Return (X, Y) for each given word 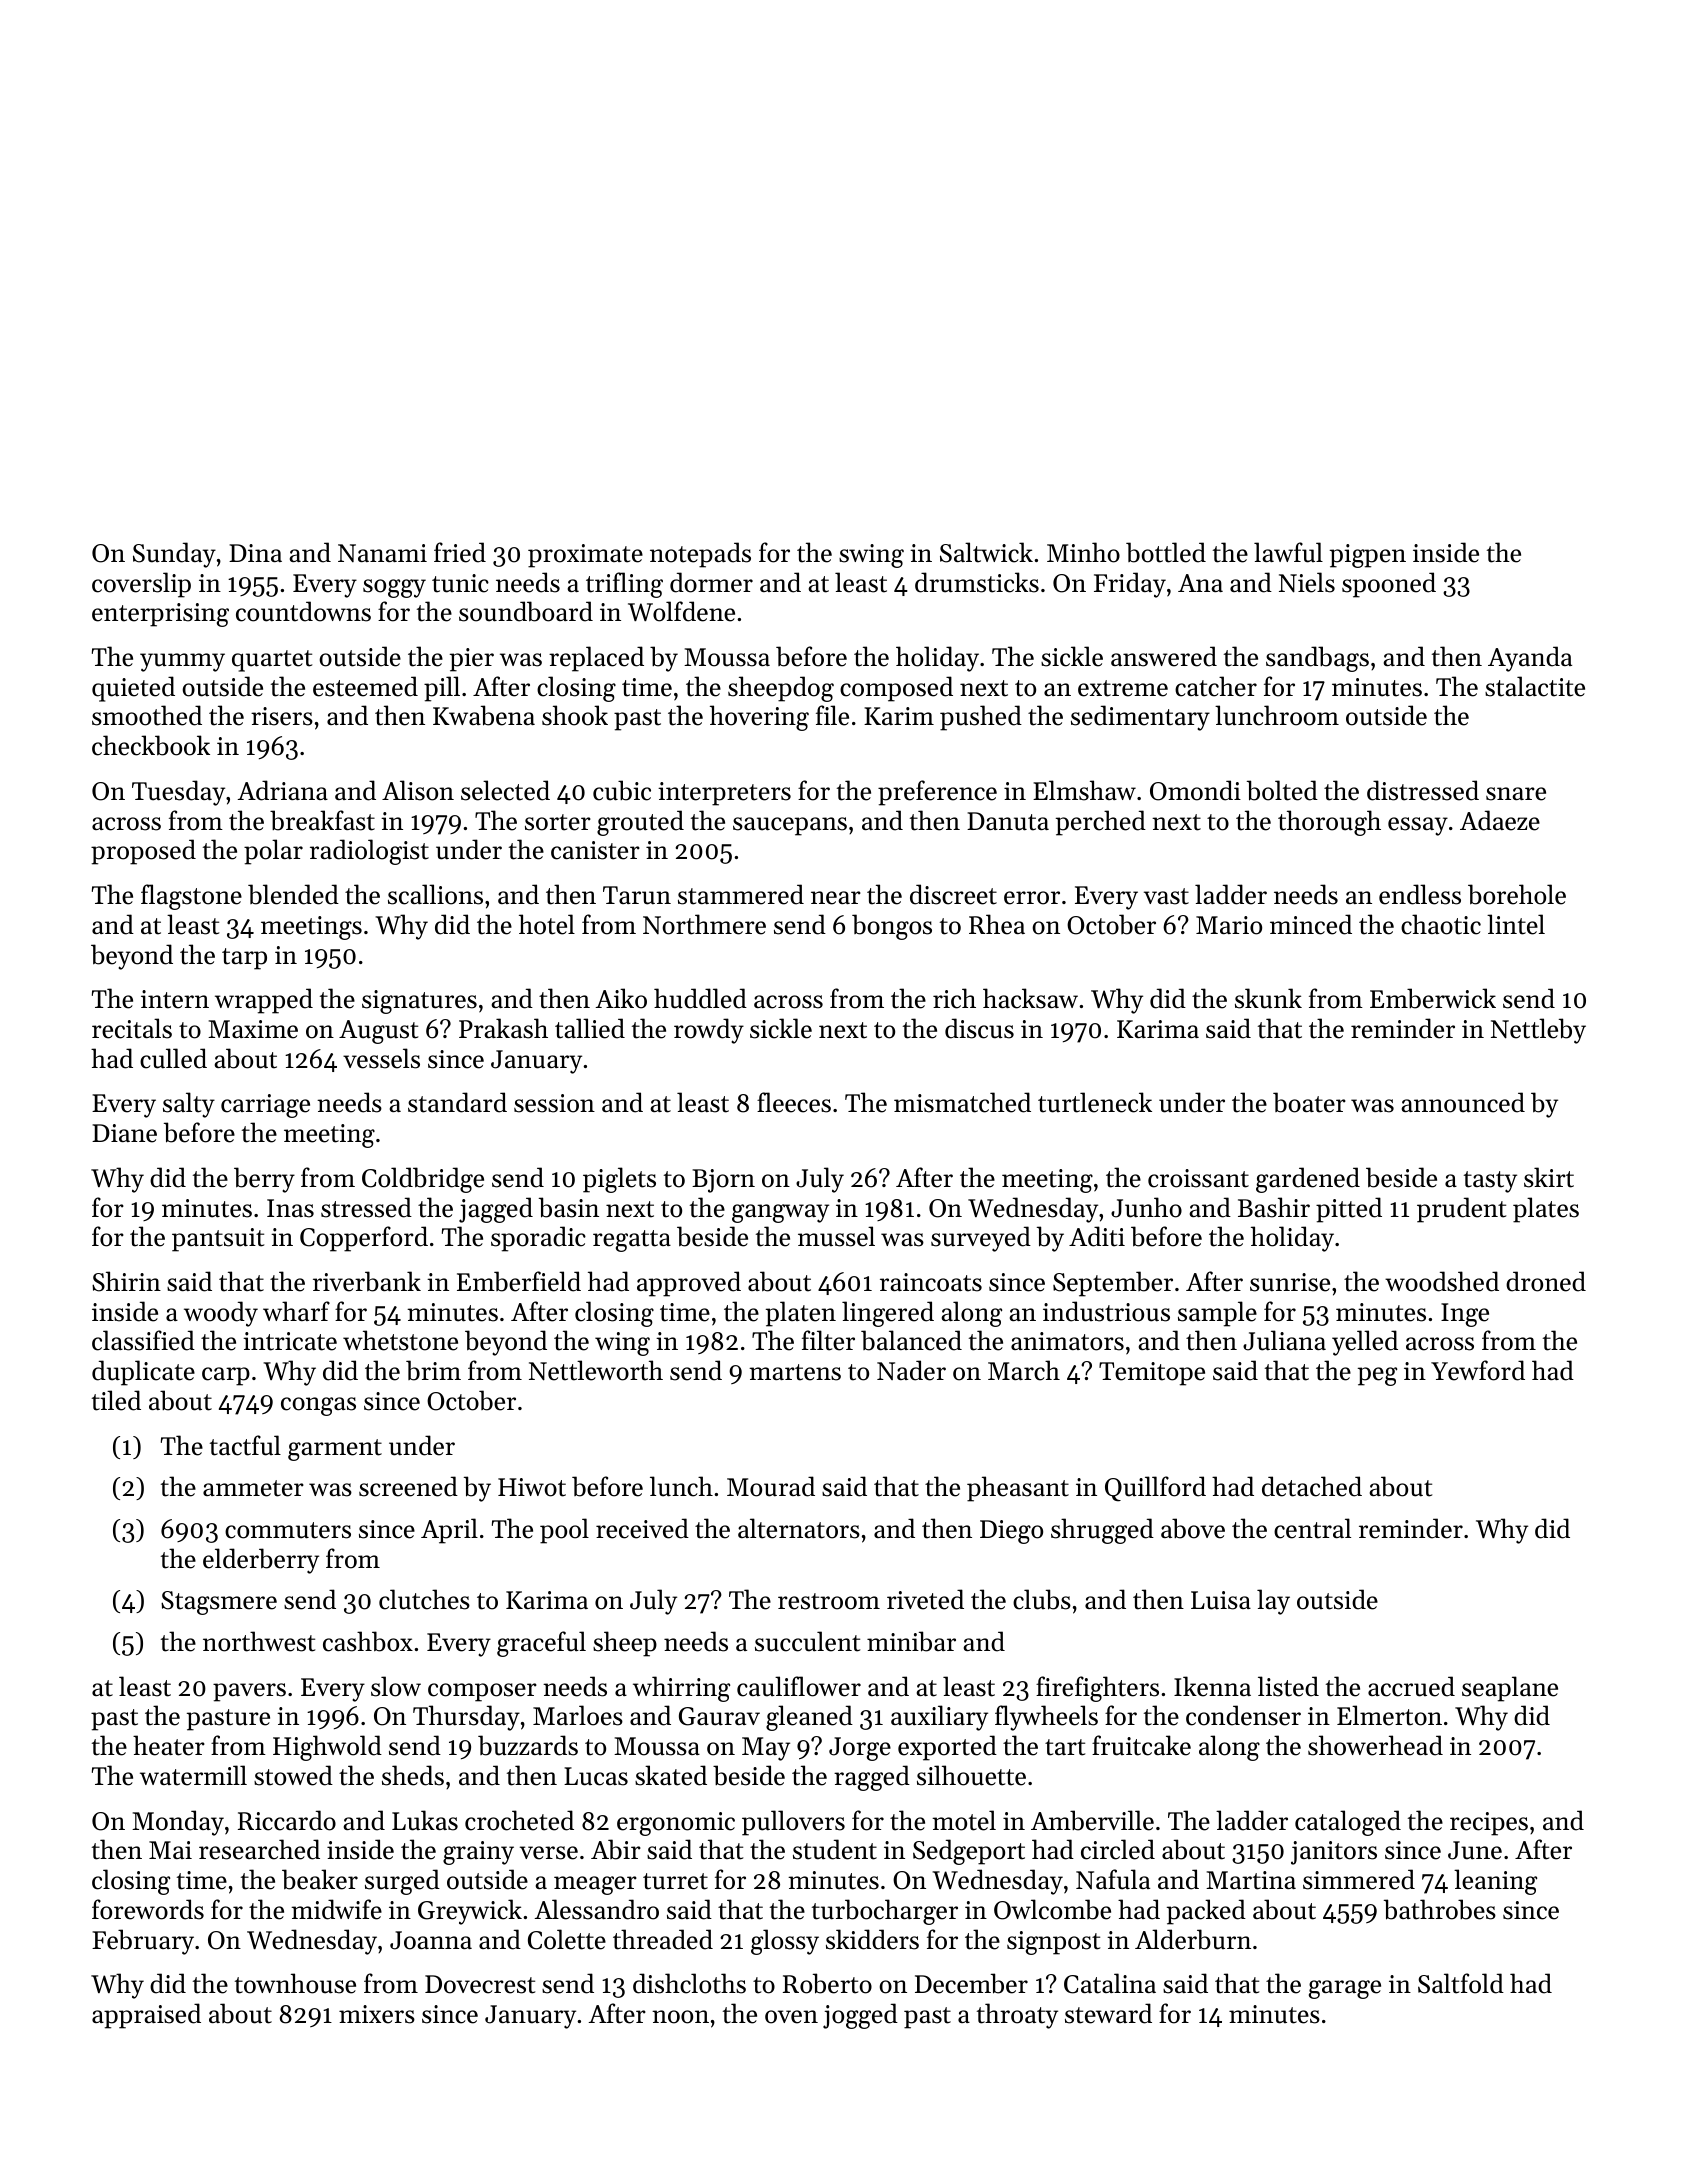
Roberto (827, 1983)
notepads (700, 555)
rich (954, 998)
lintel (1516, 924)
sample (1217, 1314)
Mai (170, 1850)
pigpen (1368, 556)
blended (293, 894)
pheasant (1018, 1489)
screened (408, 1486)
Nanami (382, 553)
